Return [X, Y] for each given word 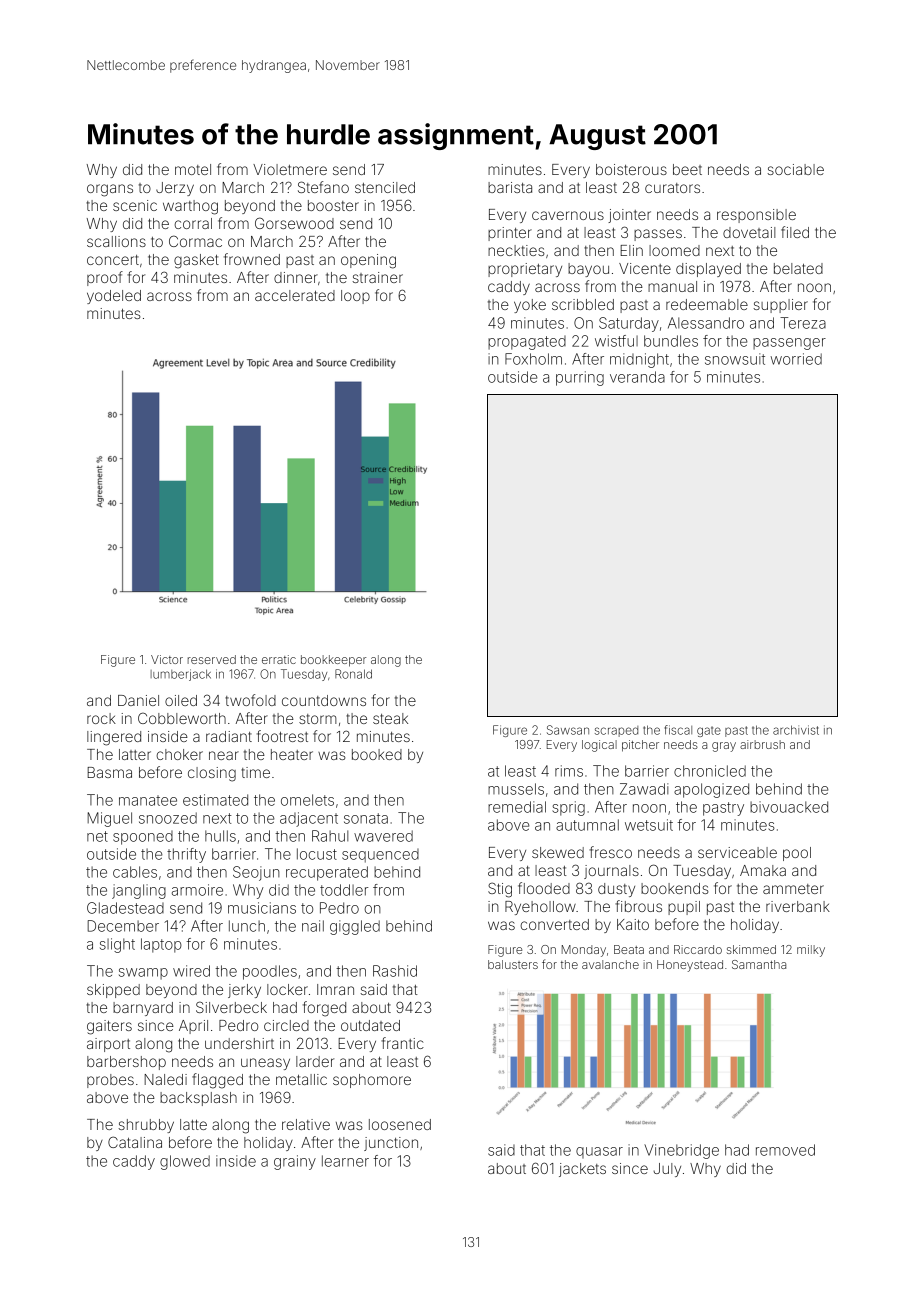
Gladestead [125, 908]
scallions [116, 241]
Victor [167, 659]
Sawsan [568, 730]
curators [672, 188]
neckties [516, 250]
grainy [295, 1162]
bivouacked [789, 807]
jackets [582, 1170]
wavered [383, 836]
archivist [796, 730]
